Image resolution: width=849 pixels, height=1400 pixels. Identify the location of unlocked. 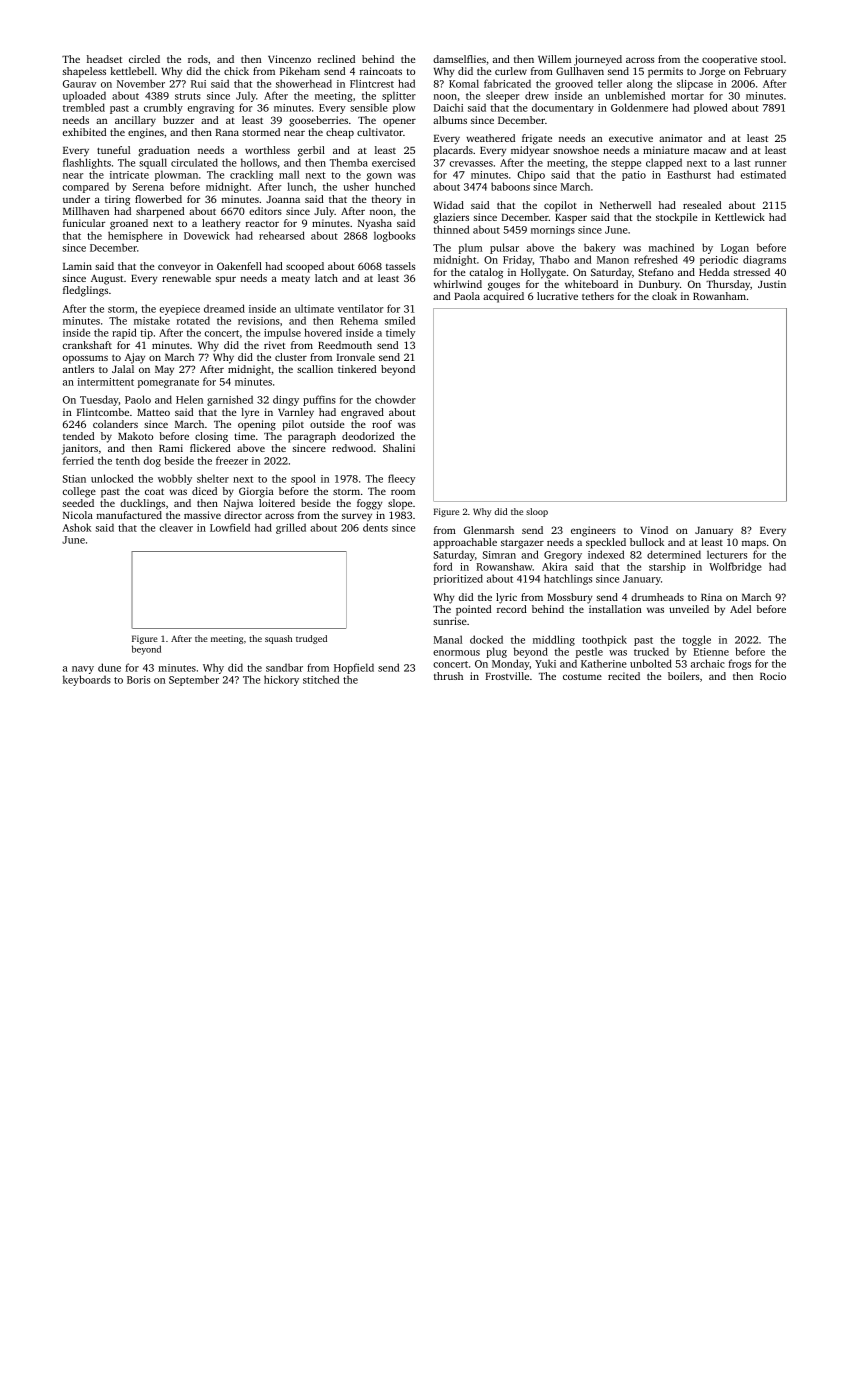
(112, 478).
